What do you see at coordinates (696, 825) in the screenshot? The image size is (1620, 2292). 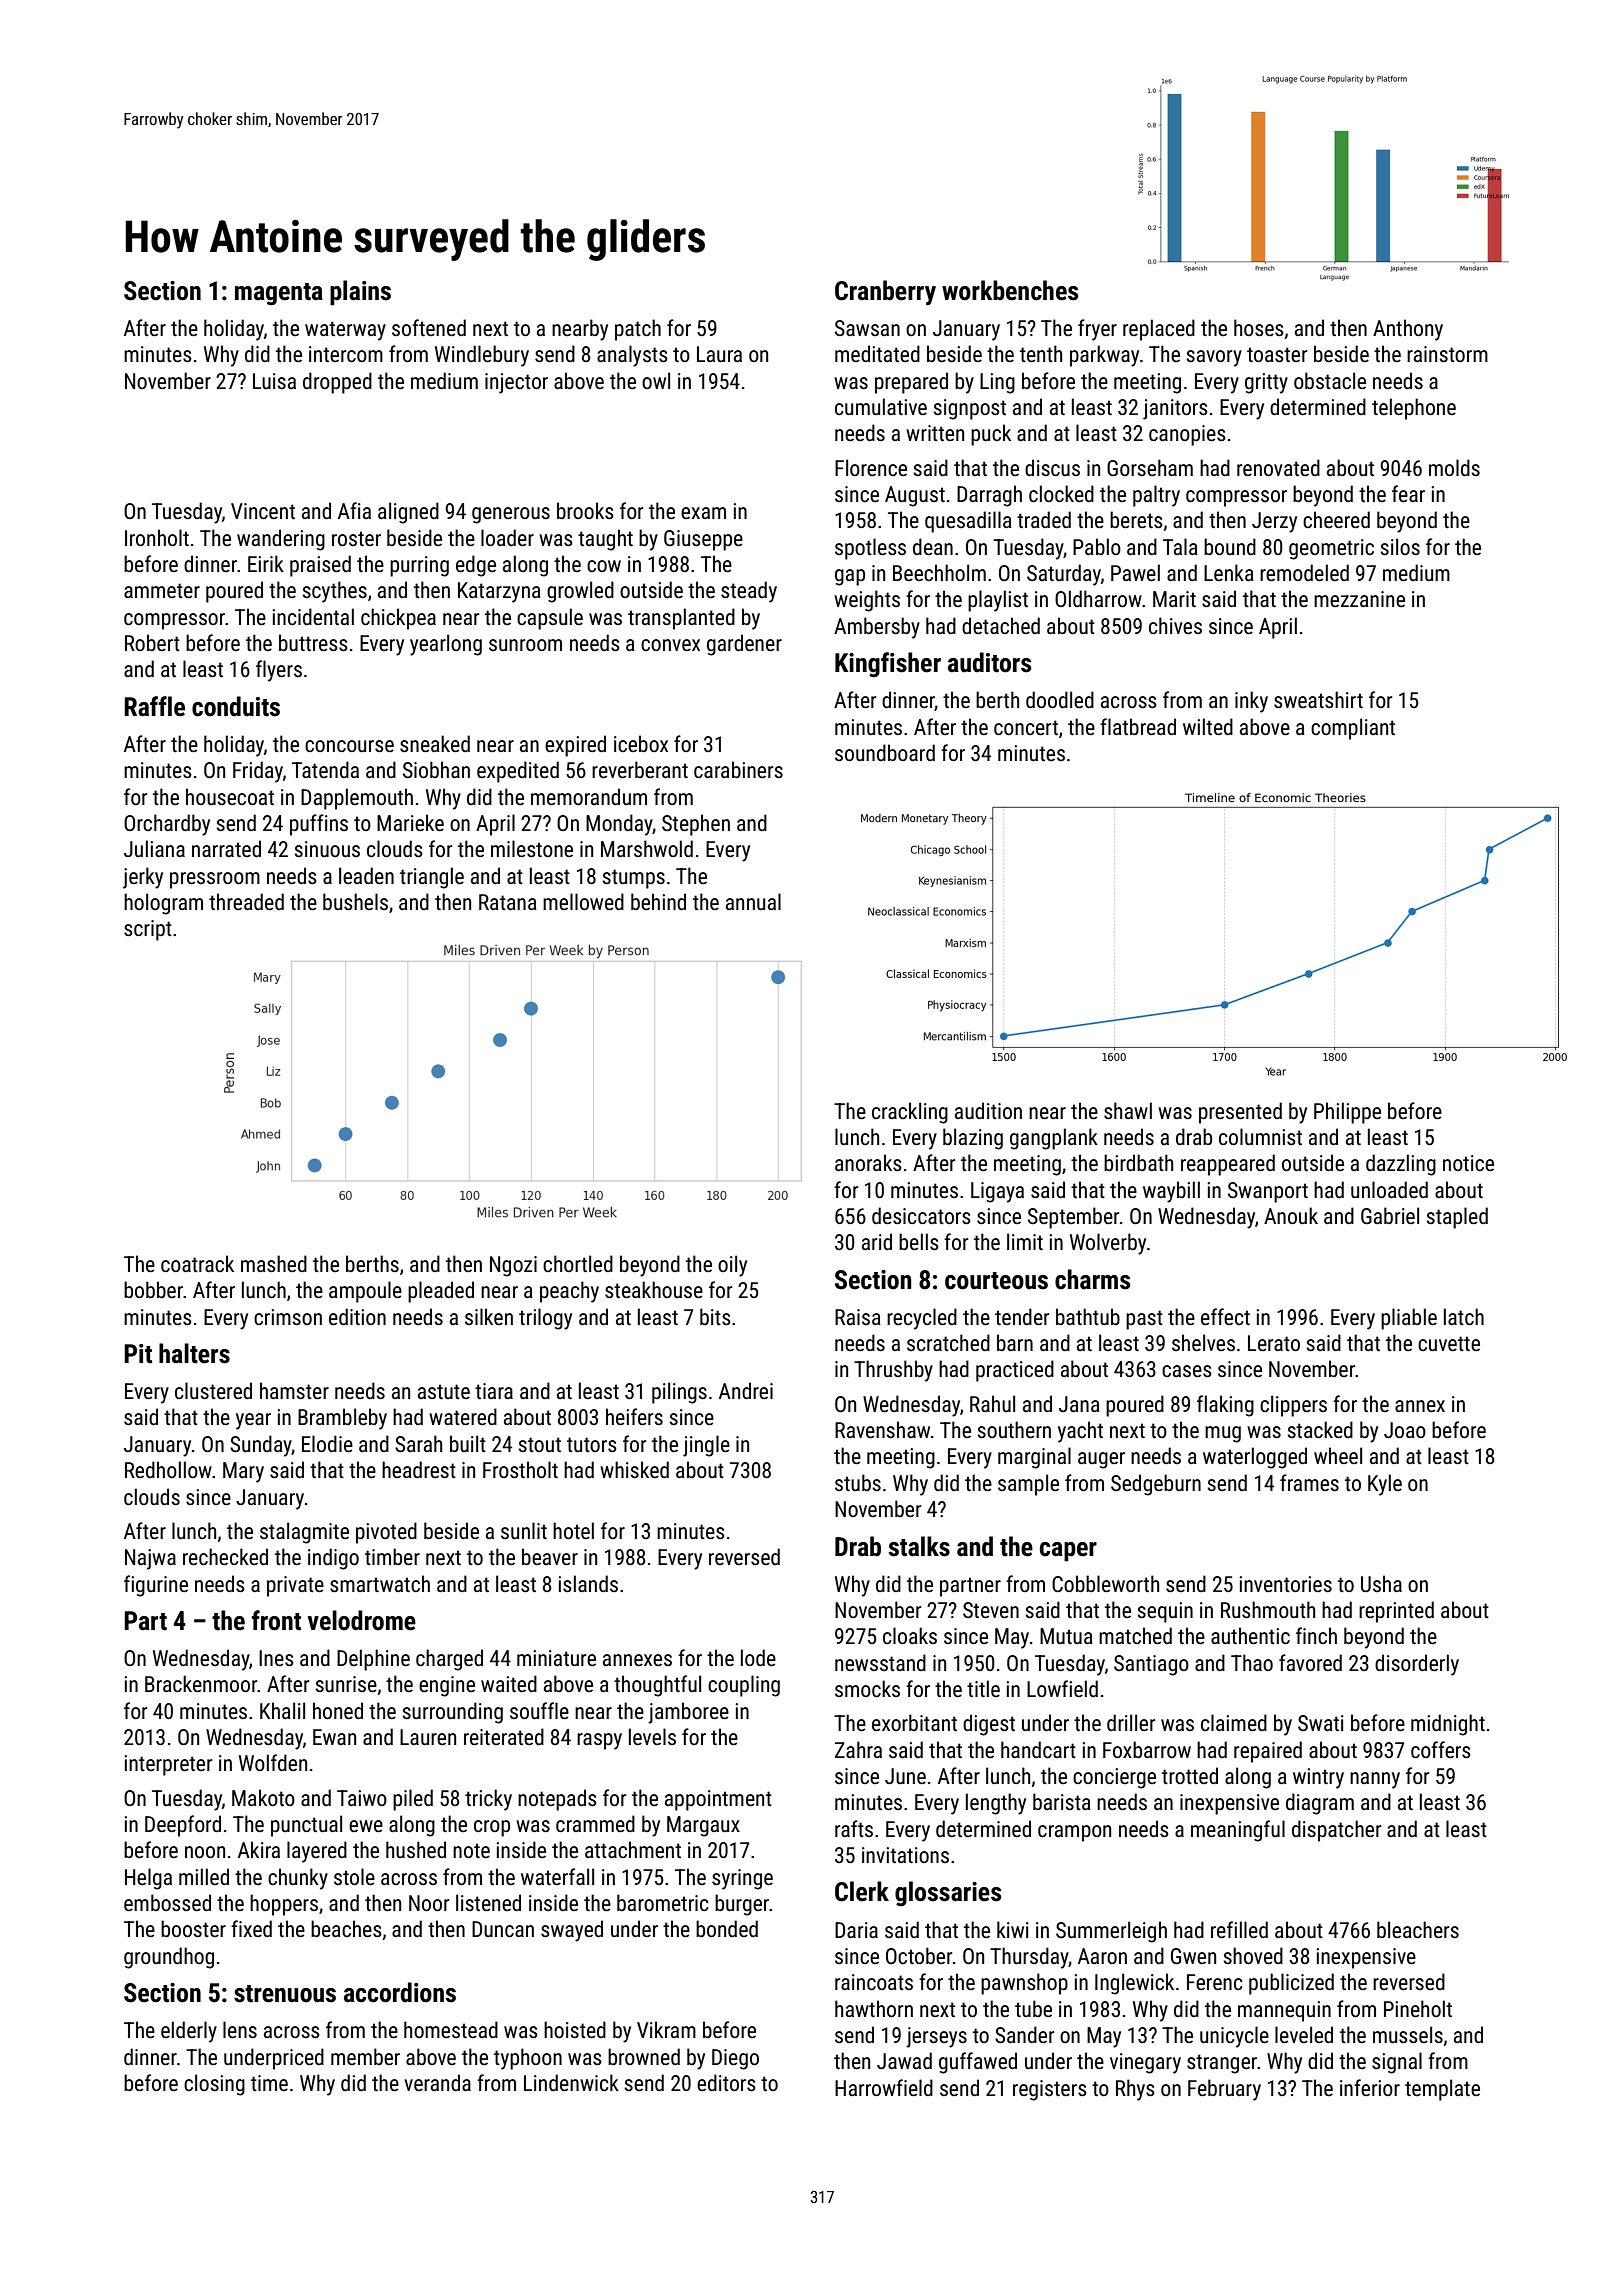 I see `Stephen` at bounding box center [696, 825].
